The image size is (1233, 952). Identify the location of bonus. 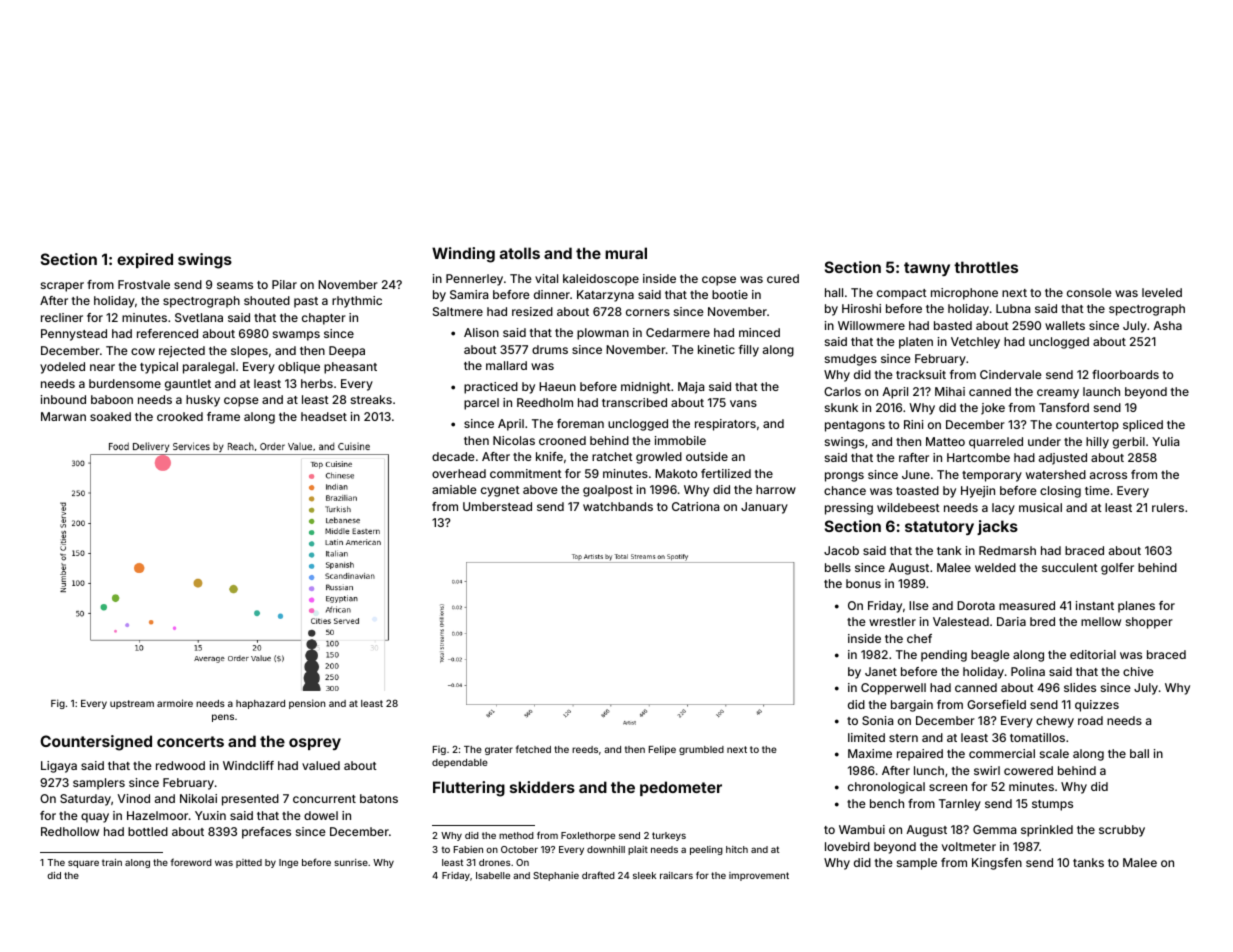
(863, 583).
